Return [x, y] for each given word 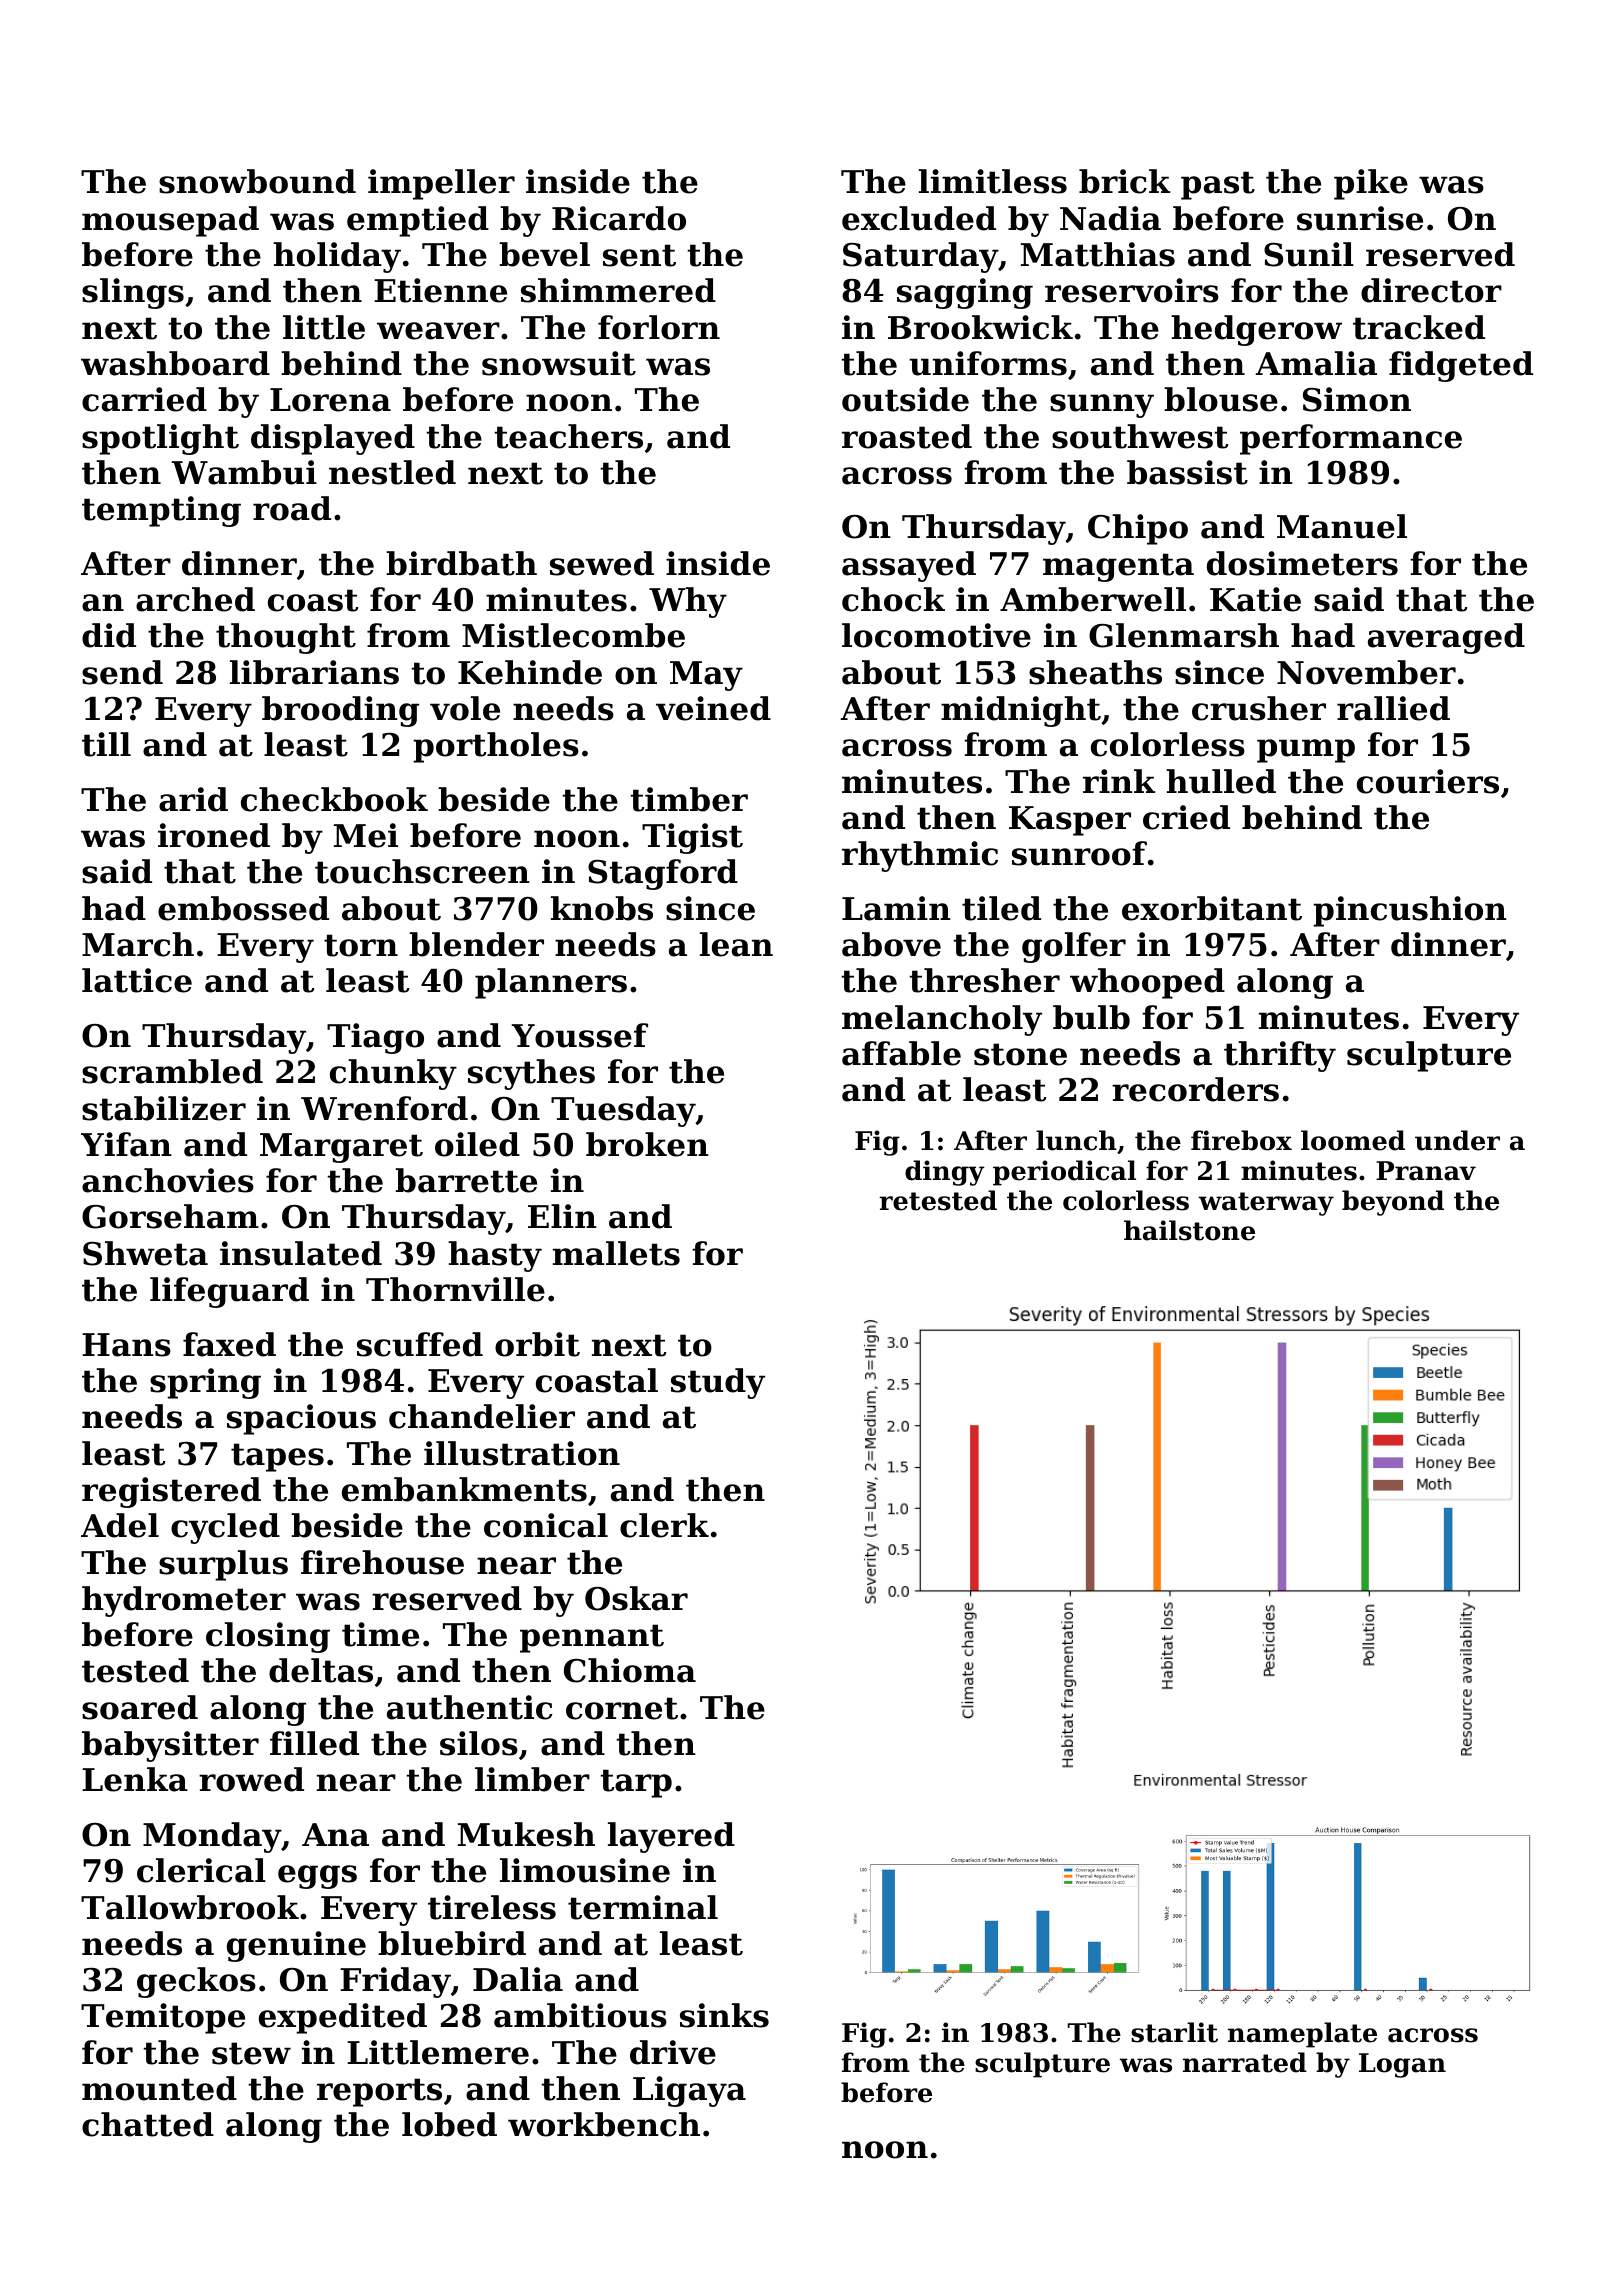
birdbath [461, 563]
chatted [148, 2124]
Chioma [630, 1670]
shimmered [618, 290]
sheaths [1095, 672]
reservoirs [1132, 290]
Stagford [663, 874]
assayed [909, 566]
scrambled [172, 1071]
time [380, 1634]
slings [133, 293]
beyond [1393, 1203]
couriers [1428, 781]
